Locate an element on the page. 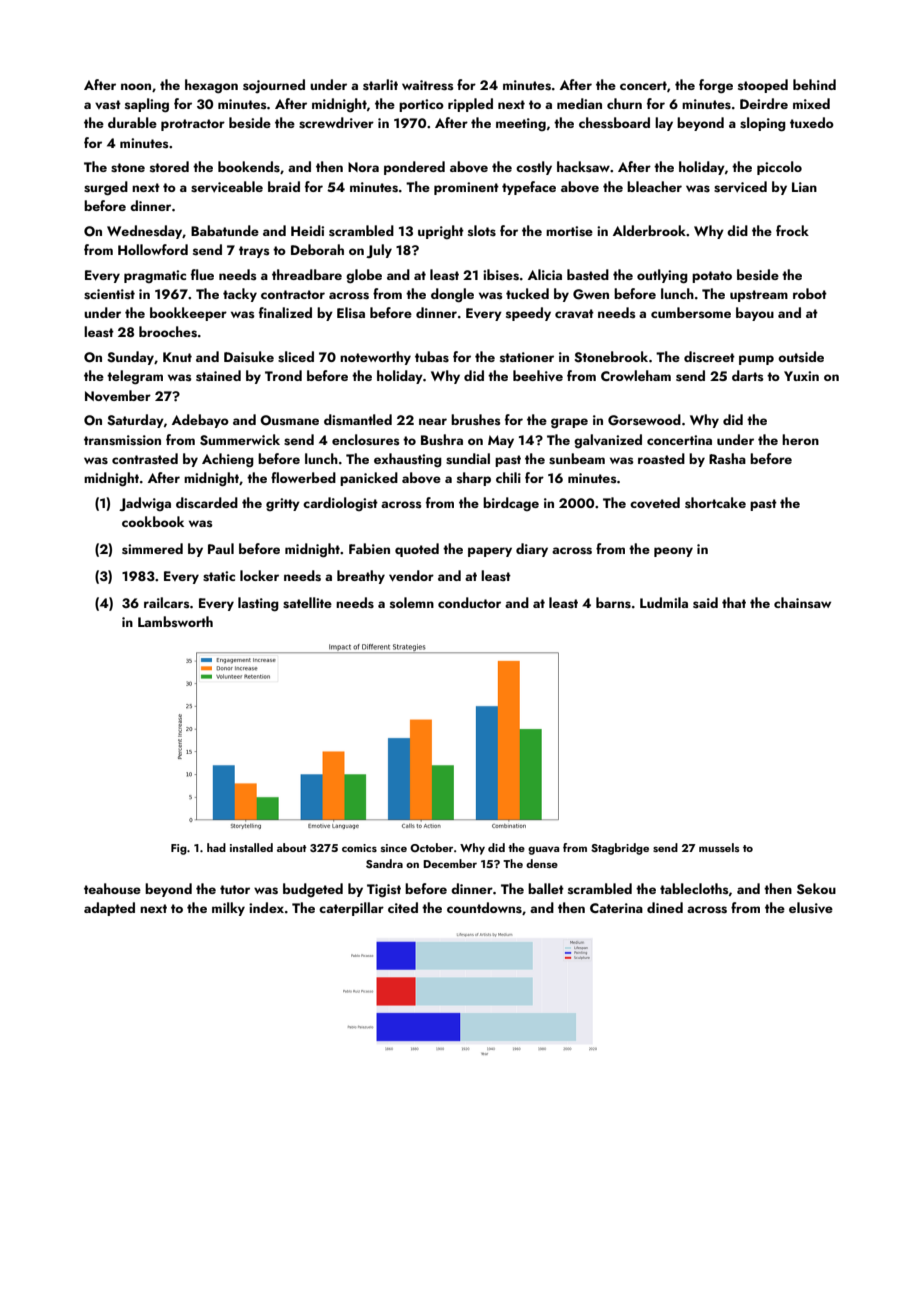 The image size is (924, 1308). conductor is located at coordinates (469, 602).
